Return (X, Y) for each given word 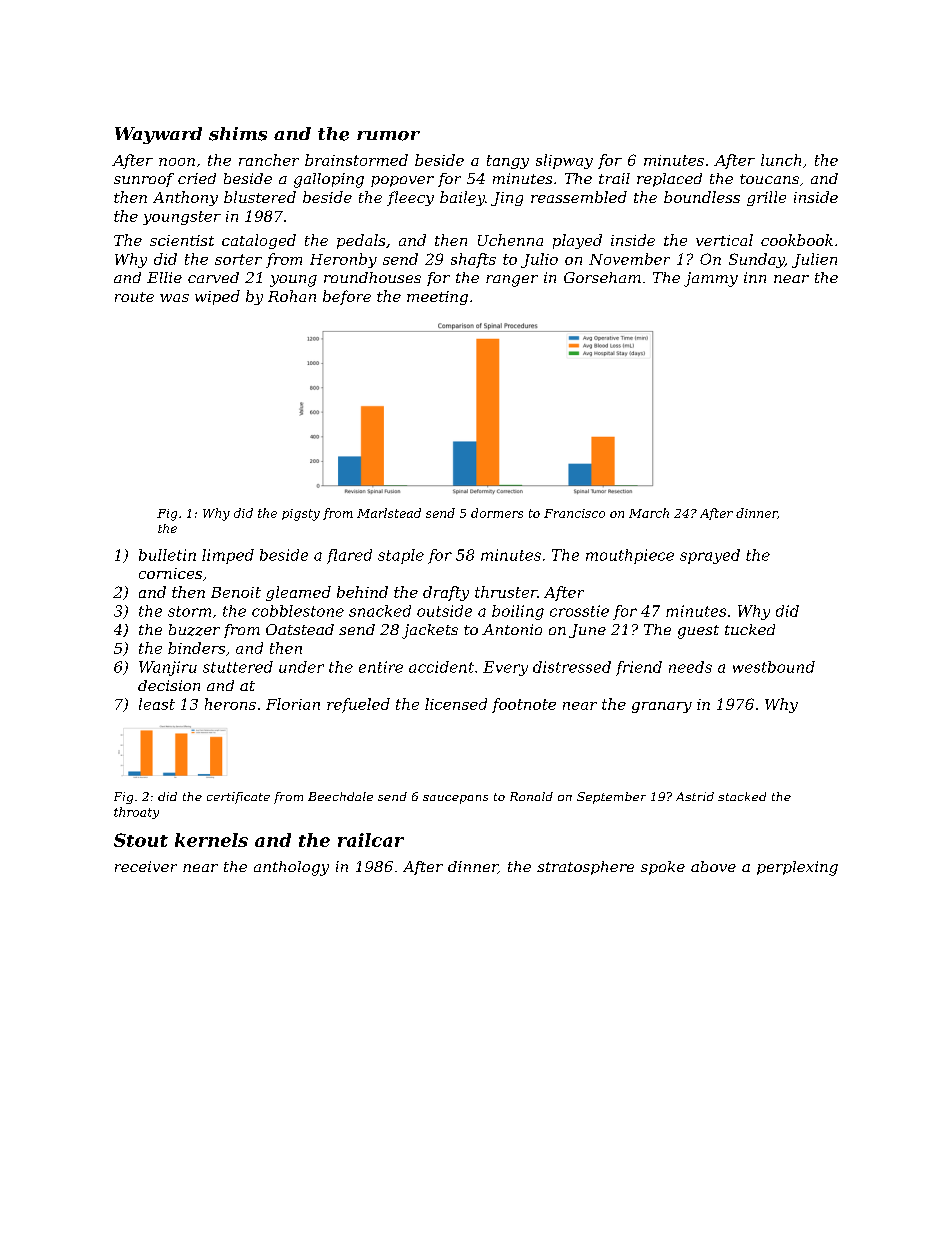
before (347, 297)
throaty (136, 813)
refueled (358, 705)
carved (213, 277)
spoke (663, 868)
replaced (669, 180)
